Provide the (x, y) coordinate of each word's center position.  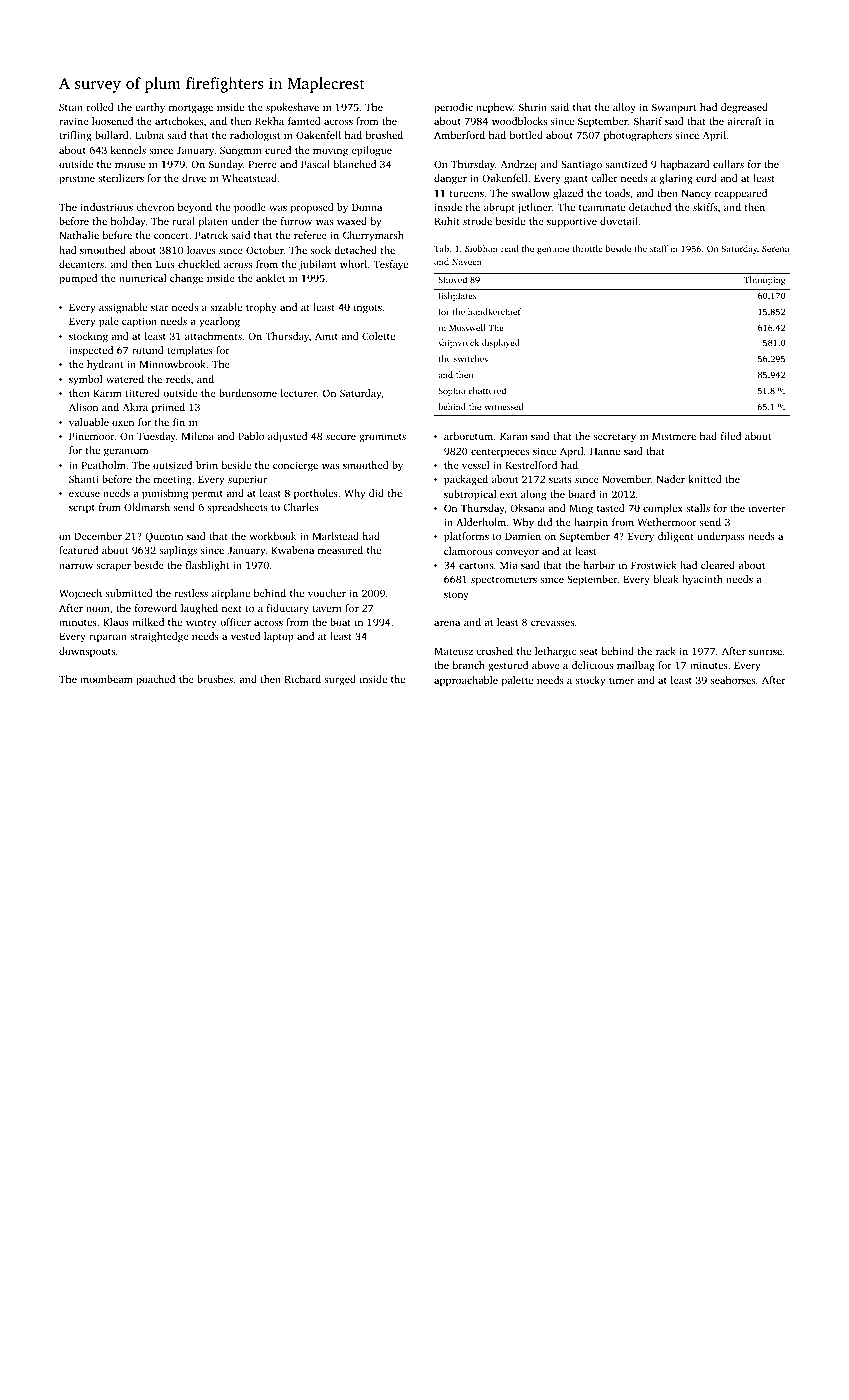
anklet (270, 278)
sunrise (765, 651)
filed (731, 436)
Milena (198, 436)
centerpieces (500, 452)
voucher (327, 593)
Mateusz (453, 651)
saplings (178, 551)
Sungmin (241, 151)
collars (728, 164)
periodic (453, 108)
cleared (718, 565)
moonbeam (106, 679)
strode (477, 221)
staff (659, 248)
